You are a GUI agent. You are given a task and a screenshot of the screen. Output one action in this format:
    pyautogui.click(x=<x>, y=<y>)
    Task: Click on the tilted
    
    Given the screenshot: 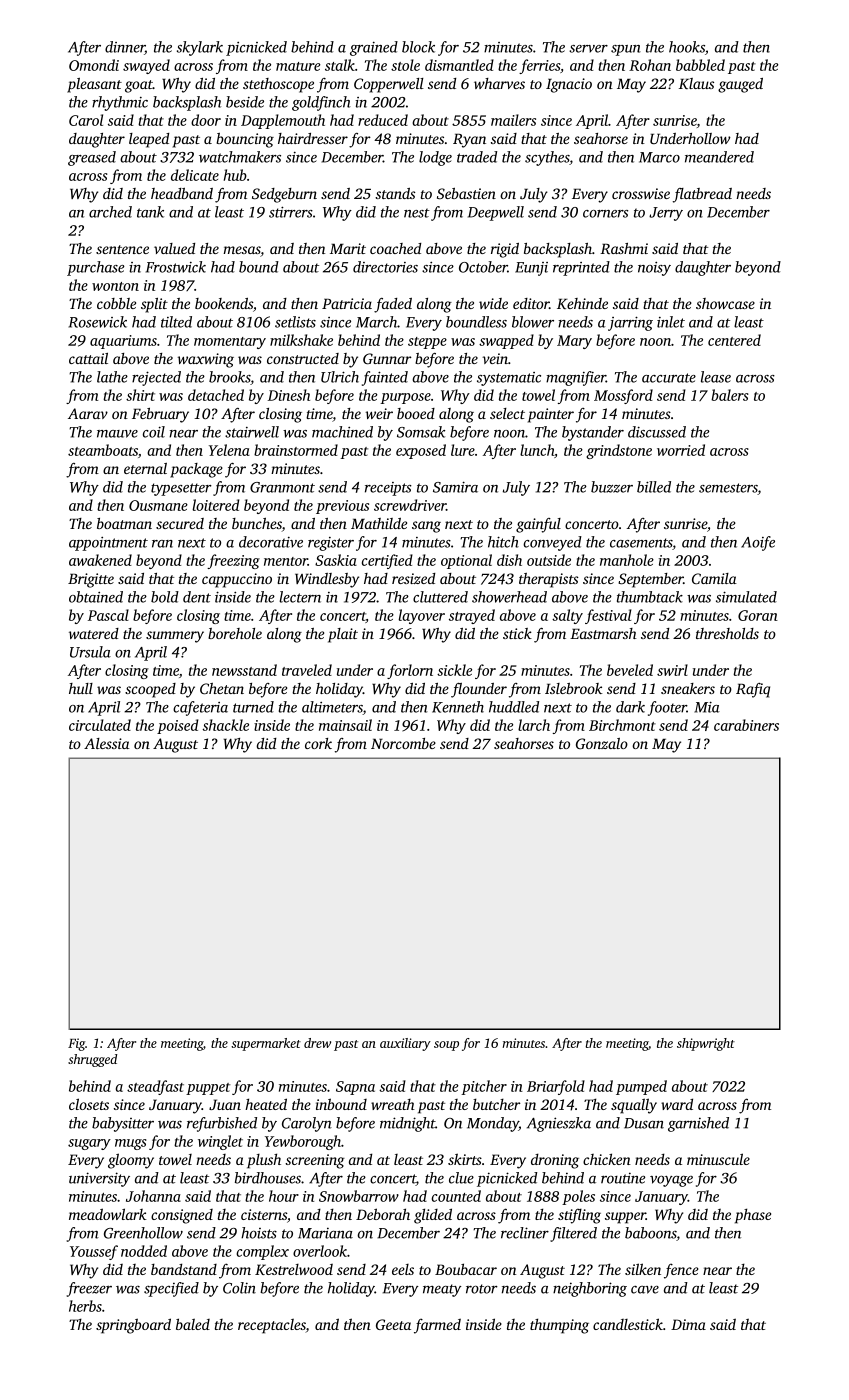 What is the action you would take?
    pyautogui.click(x=176, y=322)
